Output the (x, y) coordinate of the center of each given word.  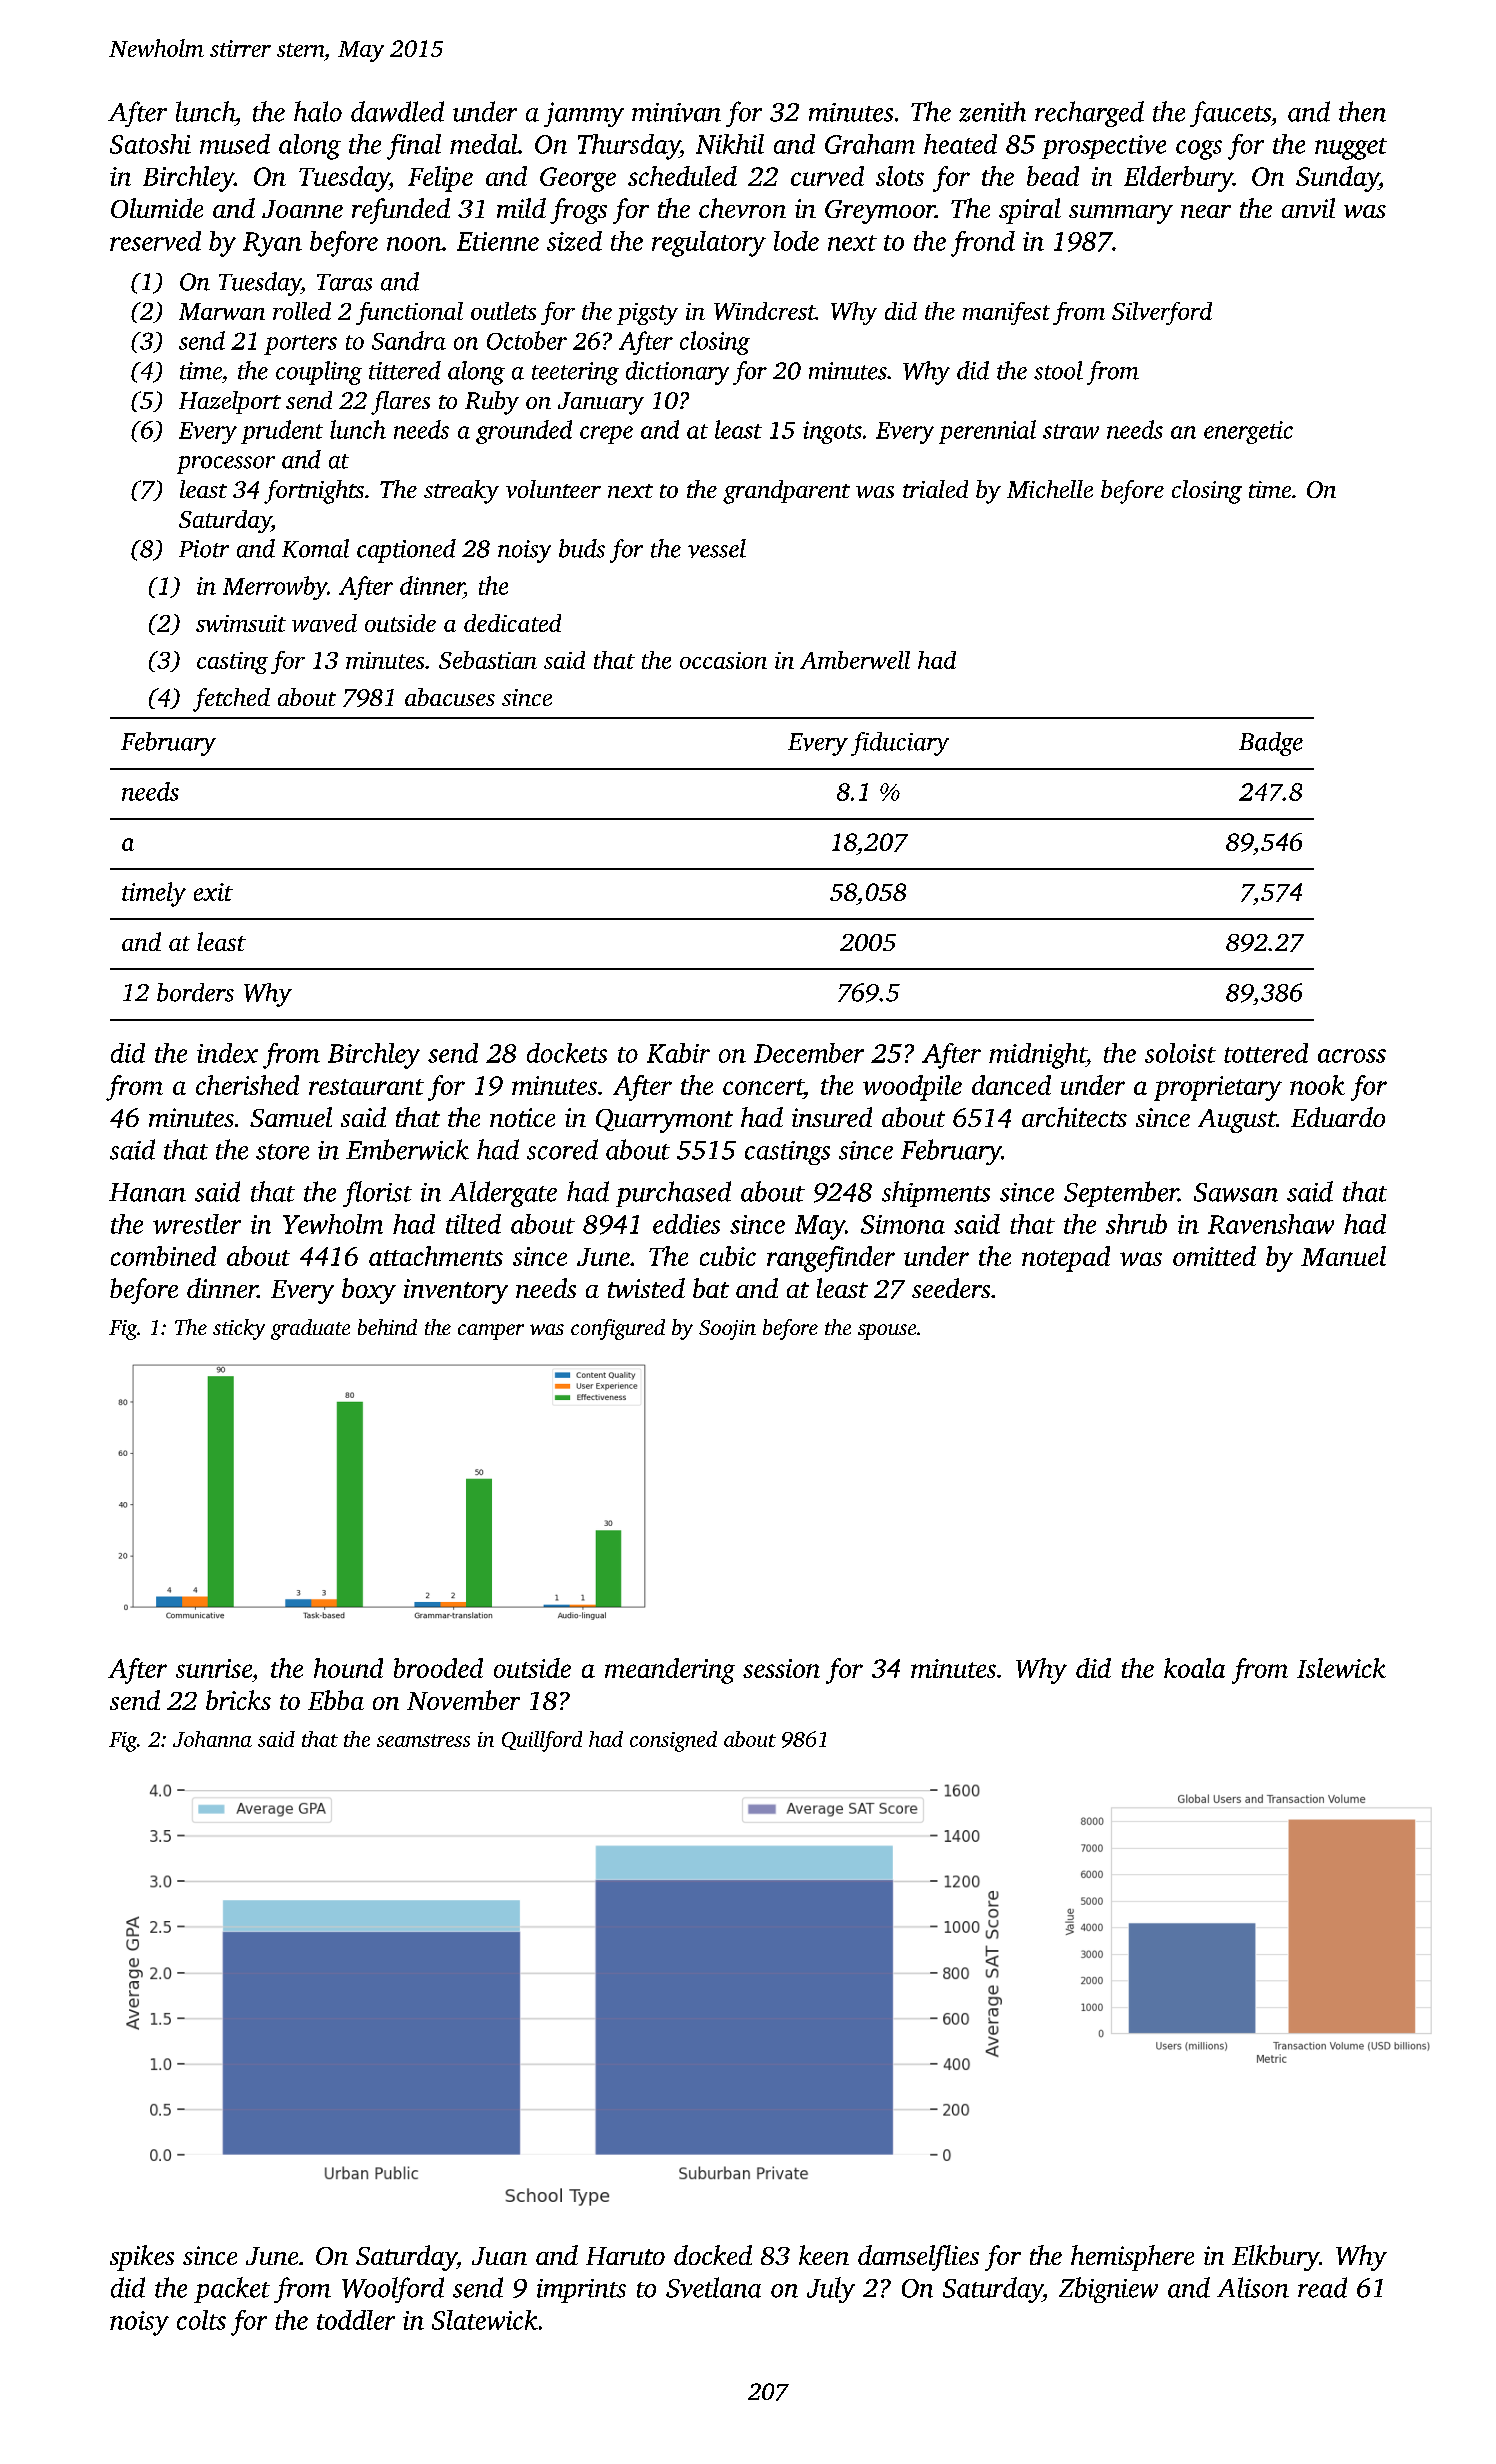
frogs (578, 211)
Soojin (727, 1330)
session (781, 1668)
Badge (1271, 744)
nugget (1351, 149)
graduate (310, 1329)
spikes (142, 2258)
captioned (406, 551)
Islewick (1341, 1668)
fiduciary (900, 744)
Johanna (212, 1739)
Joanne (302, 209)
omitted (1214, 1256)
